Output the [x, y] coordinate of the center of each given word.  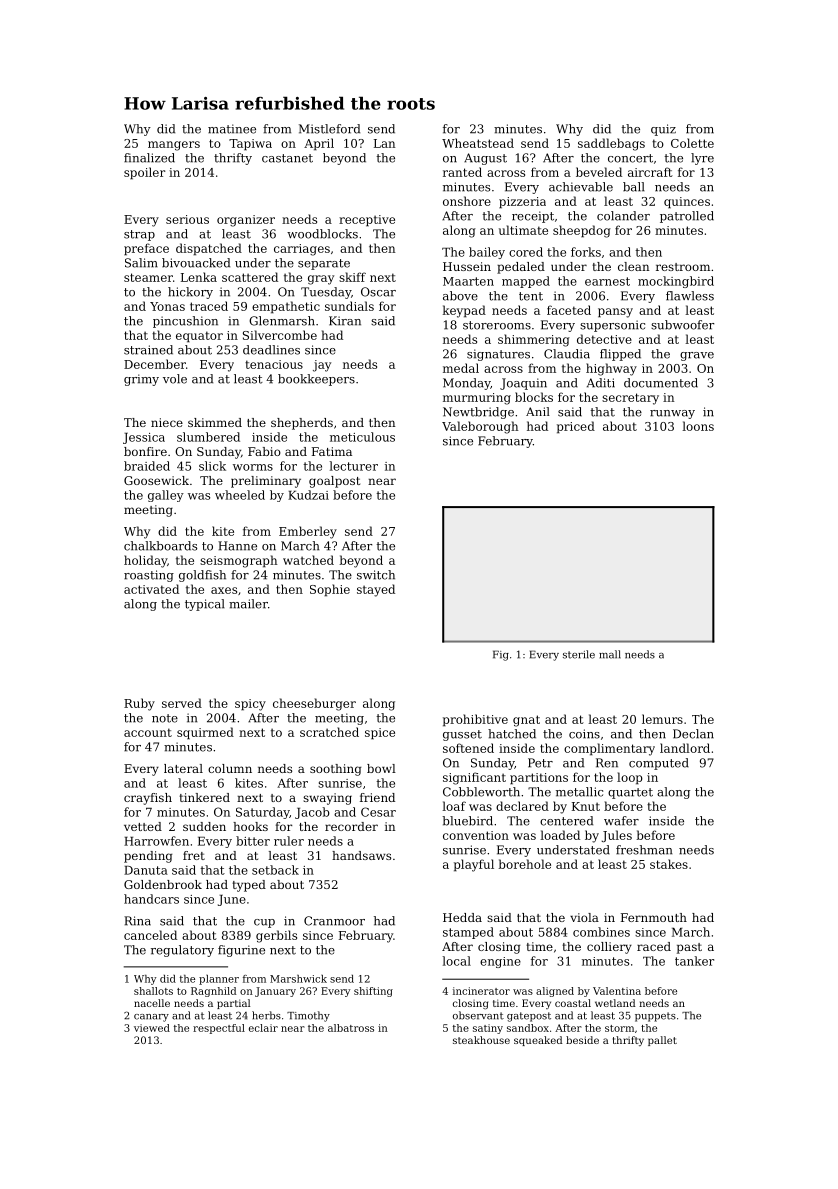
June [232, 900]
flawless [690, 296]
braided [147, 466]
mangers [174, 146]
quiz [663, 130]
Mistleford [329, 129]
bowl [381, 768]
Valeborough [480, 427]
